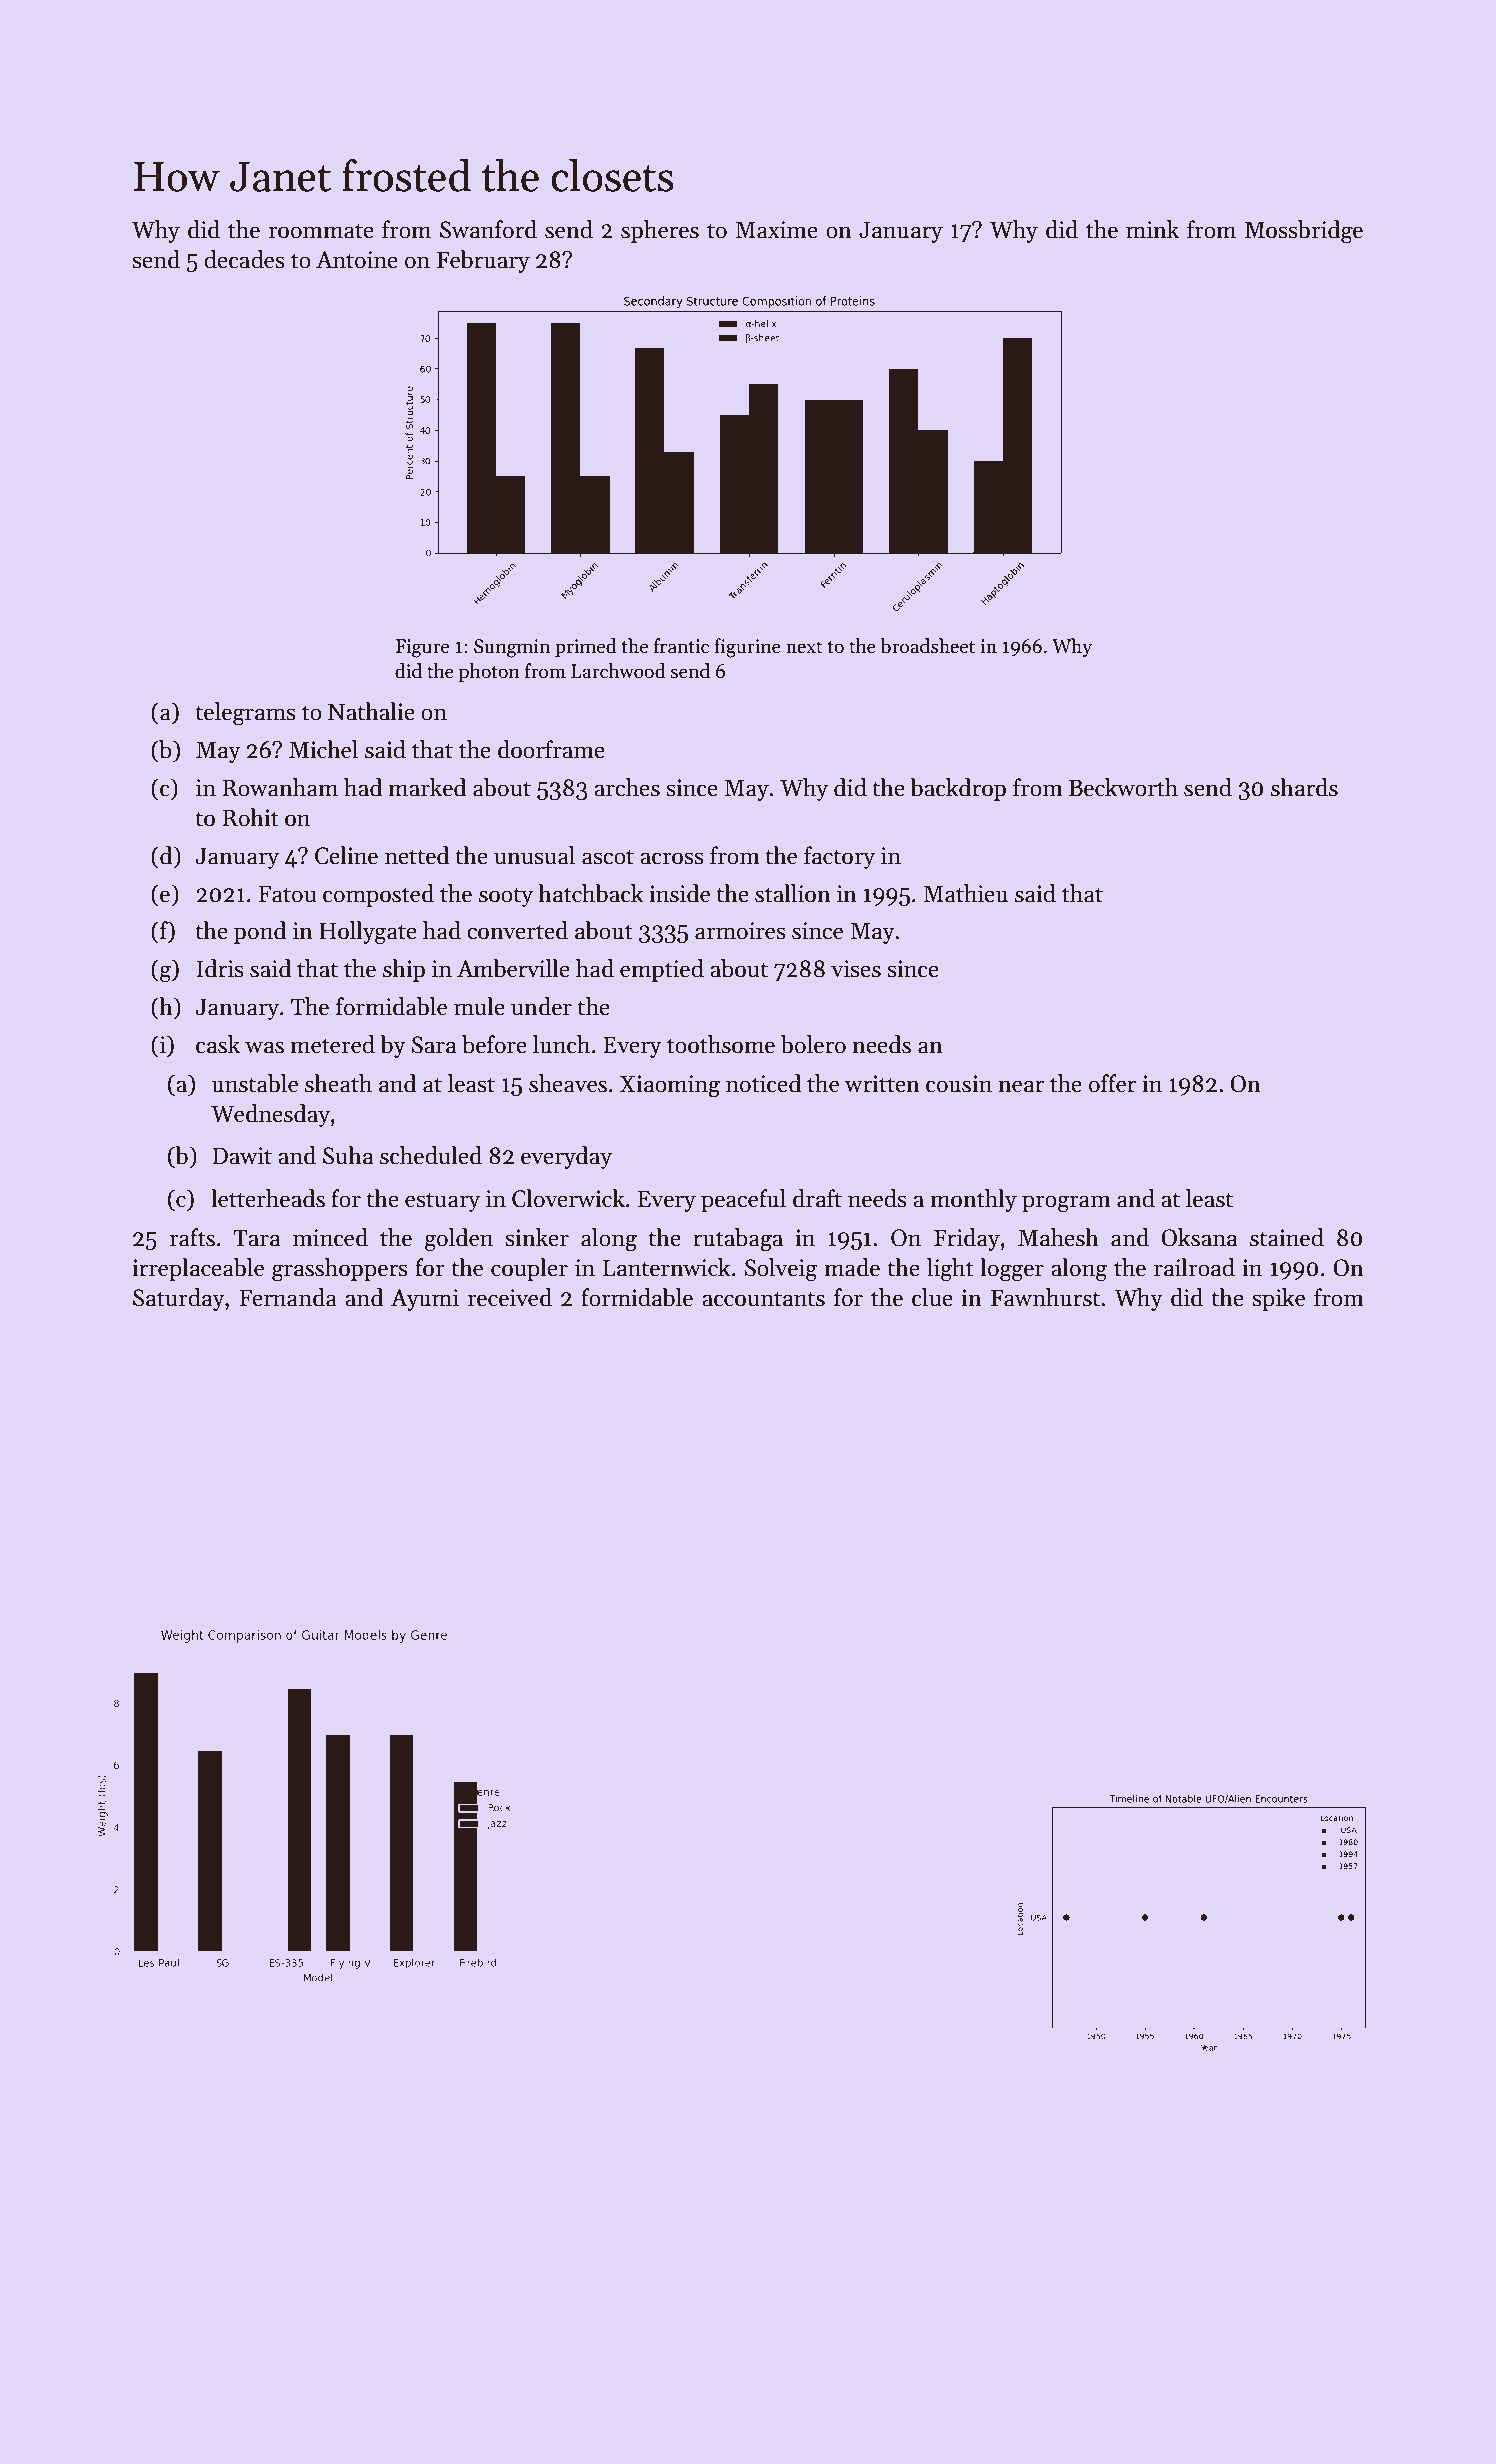 The height and width of the page is (2464, 1496). Describe the element at coordinates (1152, 229) in the page. I see `mink` at that location.
